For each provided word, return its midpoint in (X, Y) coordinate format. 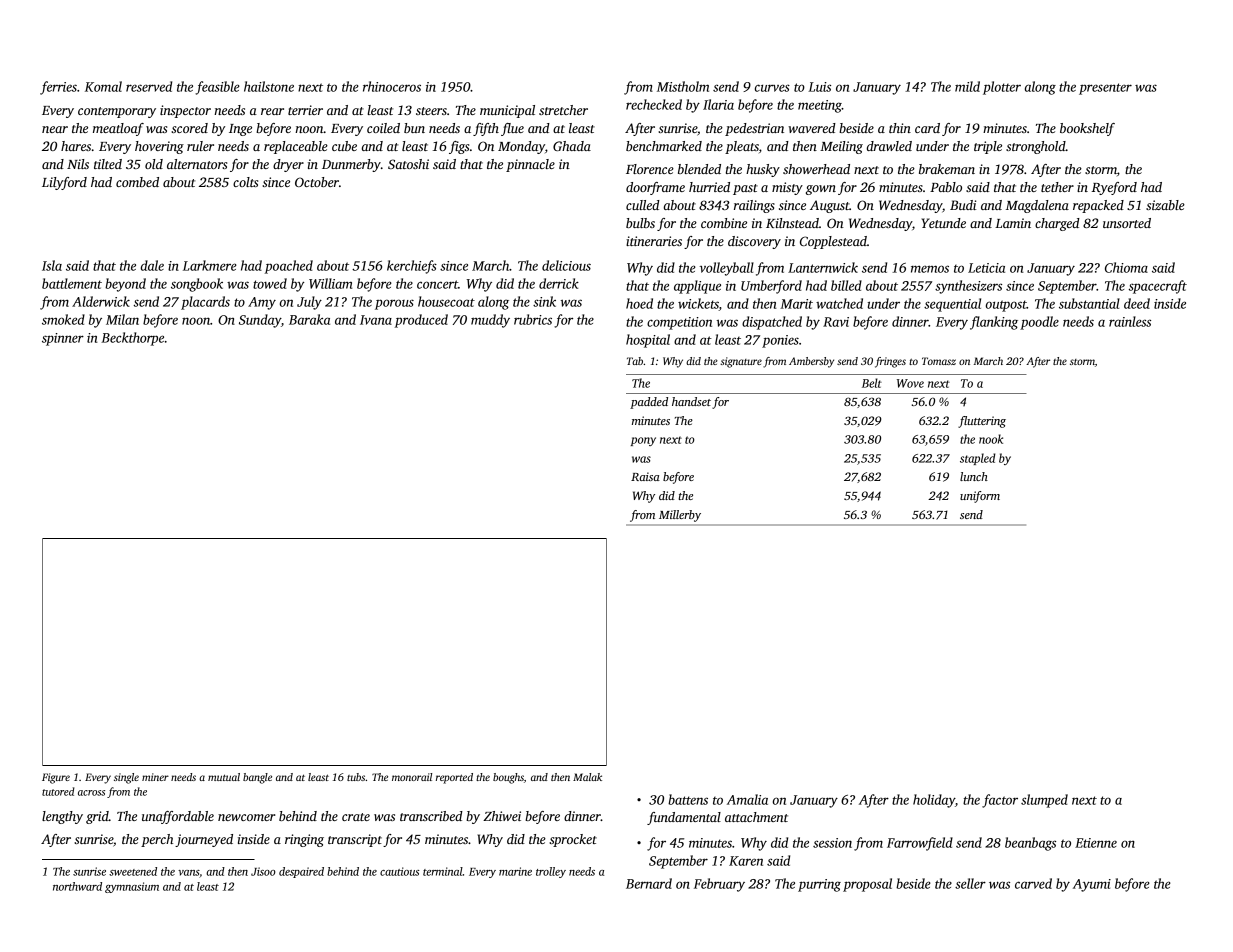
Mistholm (683, 86)
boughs (508, 778)
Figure (56, 778)
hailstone (269, 86)
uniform (980, 497)
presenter (1105, 89)
